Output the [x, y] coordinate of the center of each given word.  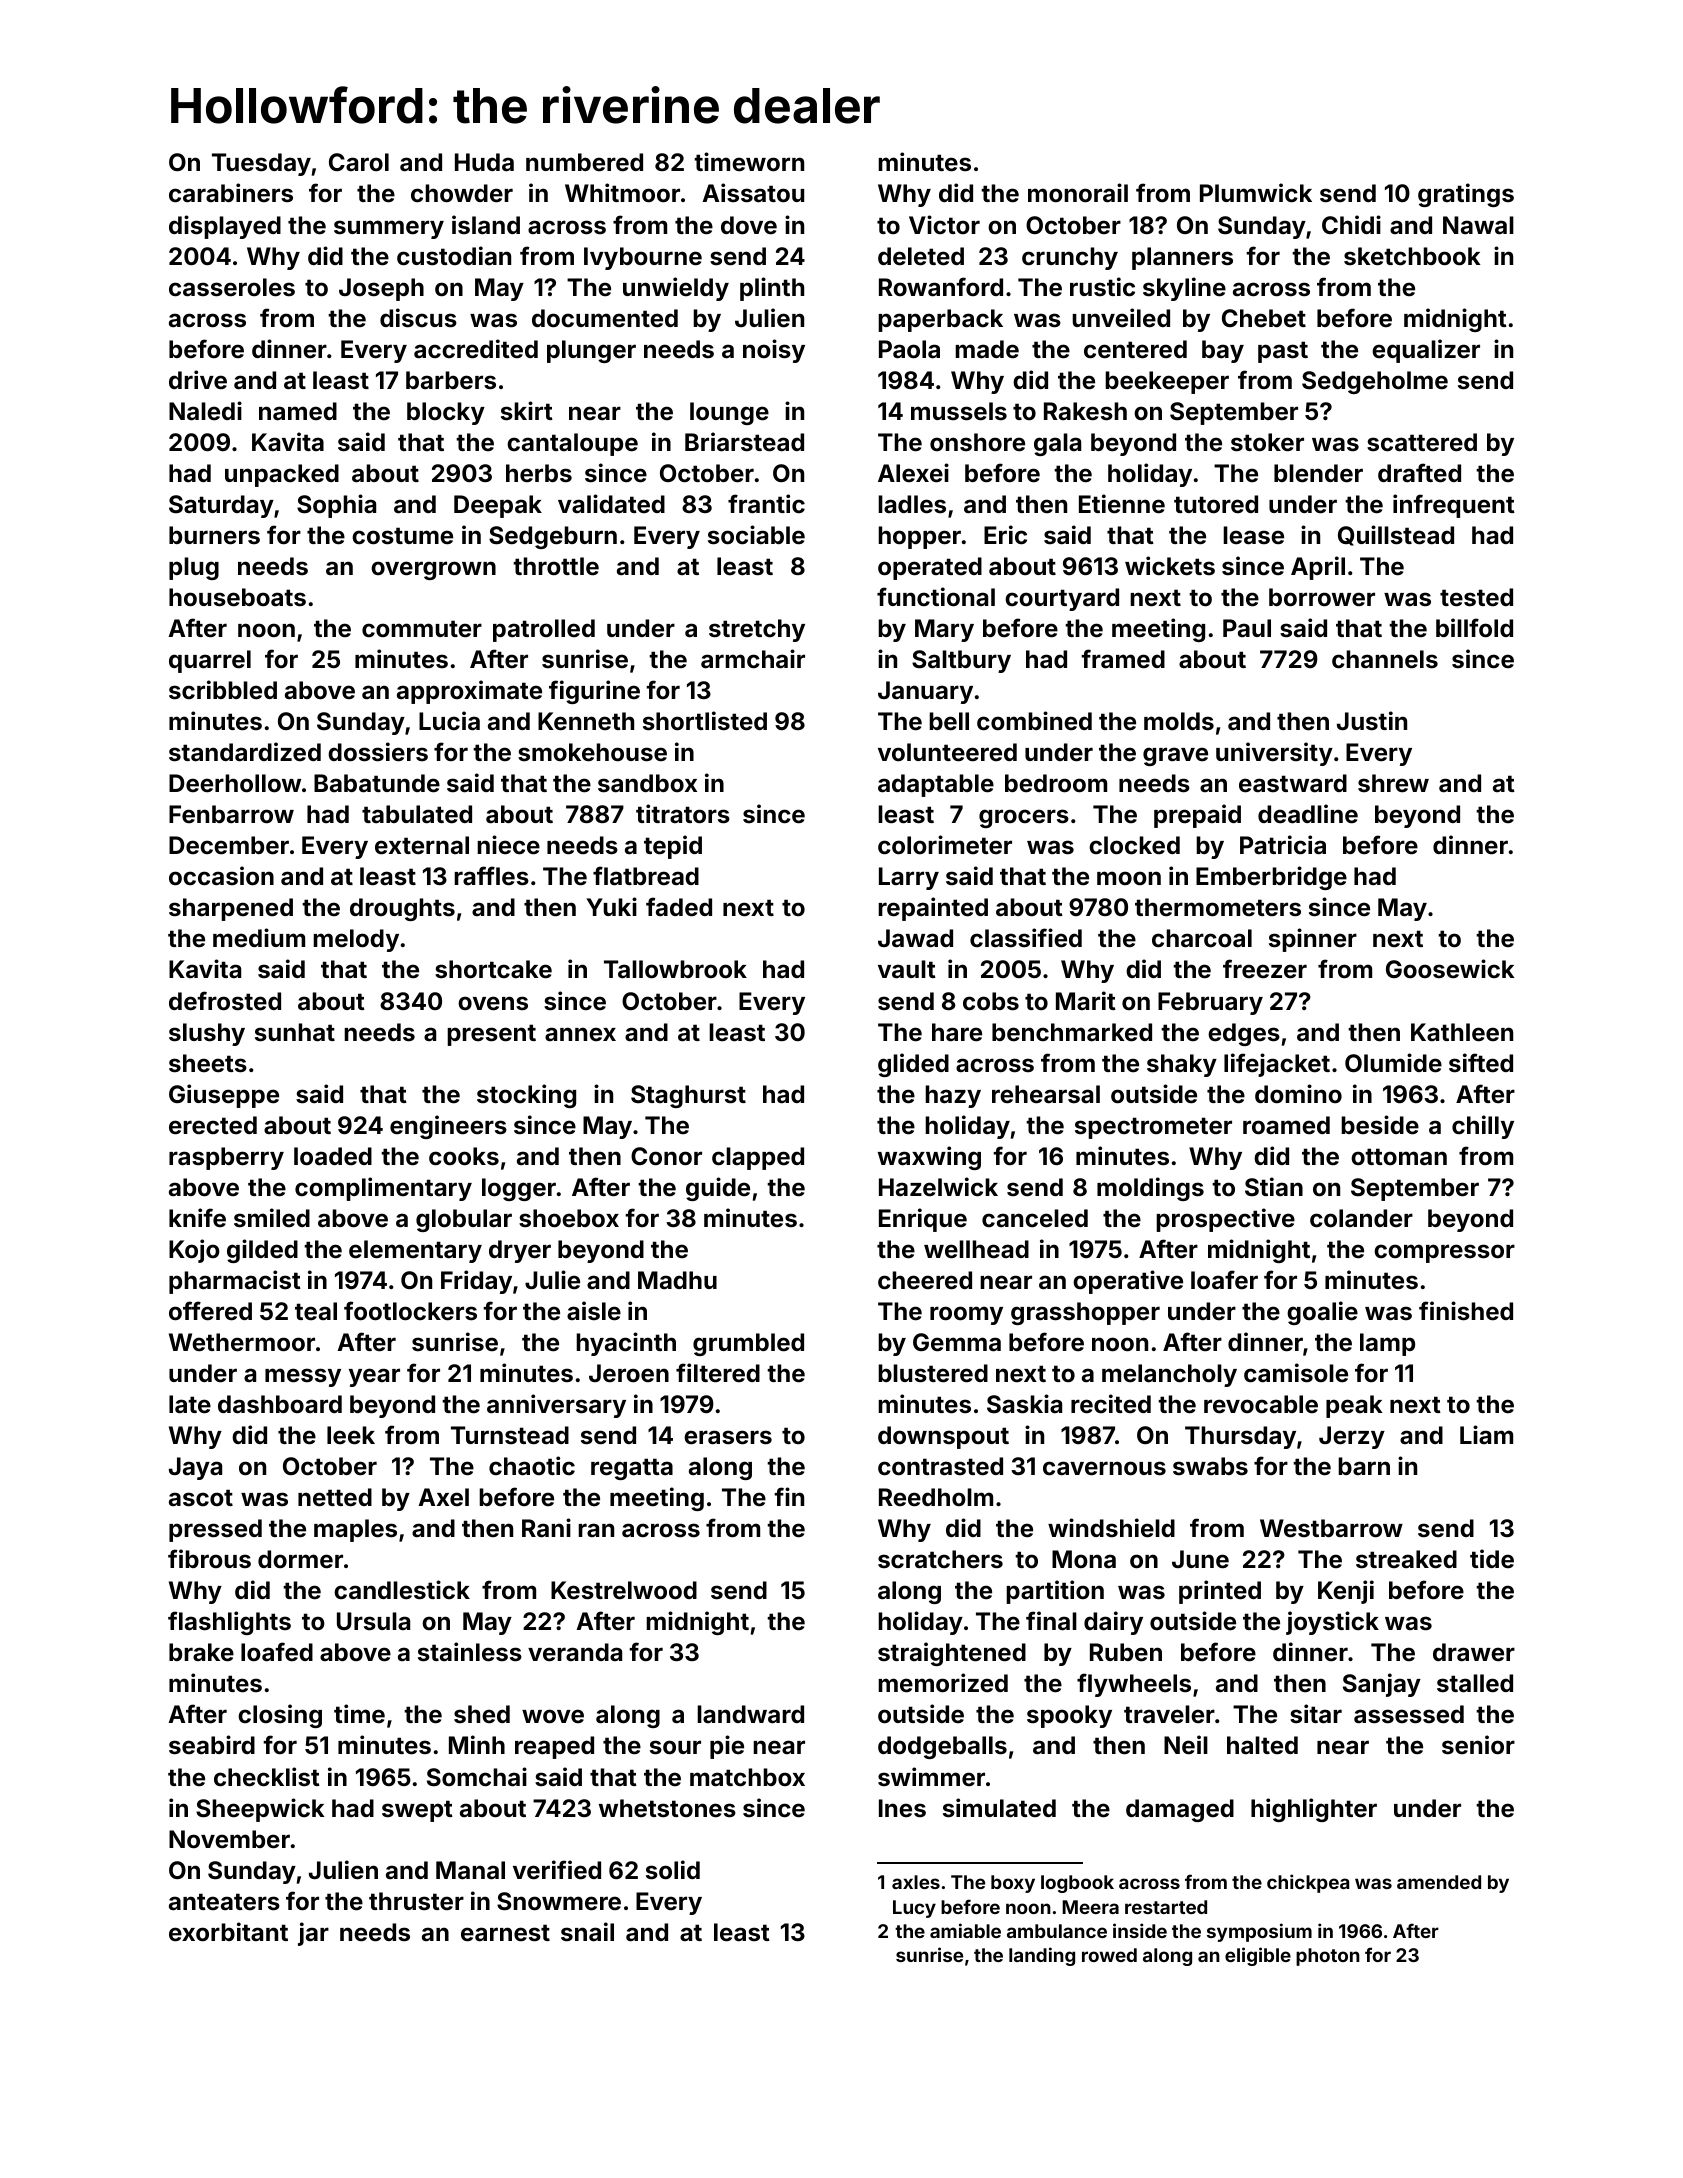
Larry [909, 878]
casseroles [232, 287]
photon [1328, 1957]
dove [749, 225]
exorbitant [228, 1932]
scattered [1422, 442]
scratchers [940, 1559]
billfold [1474, 628]
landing [1042, 1956]
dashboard [280, 1404]
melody [356, 940]
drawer [1474, 1652]
